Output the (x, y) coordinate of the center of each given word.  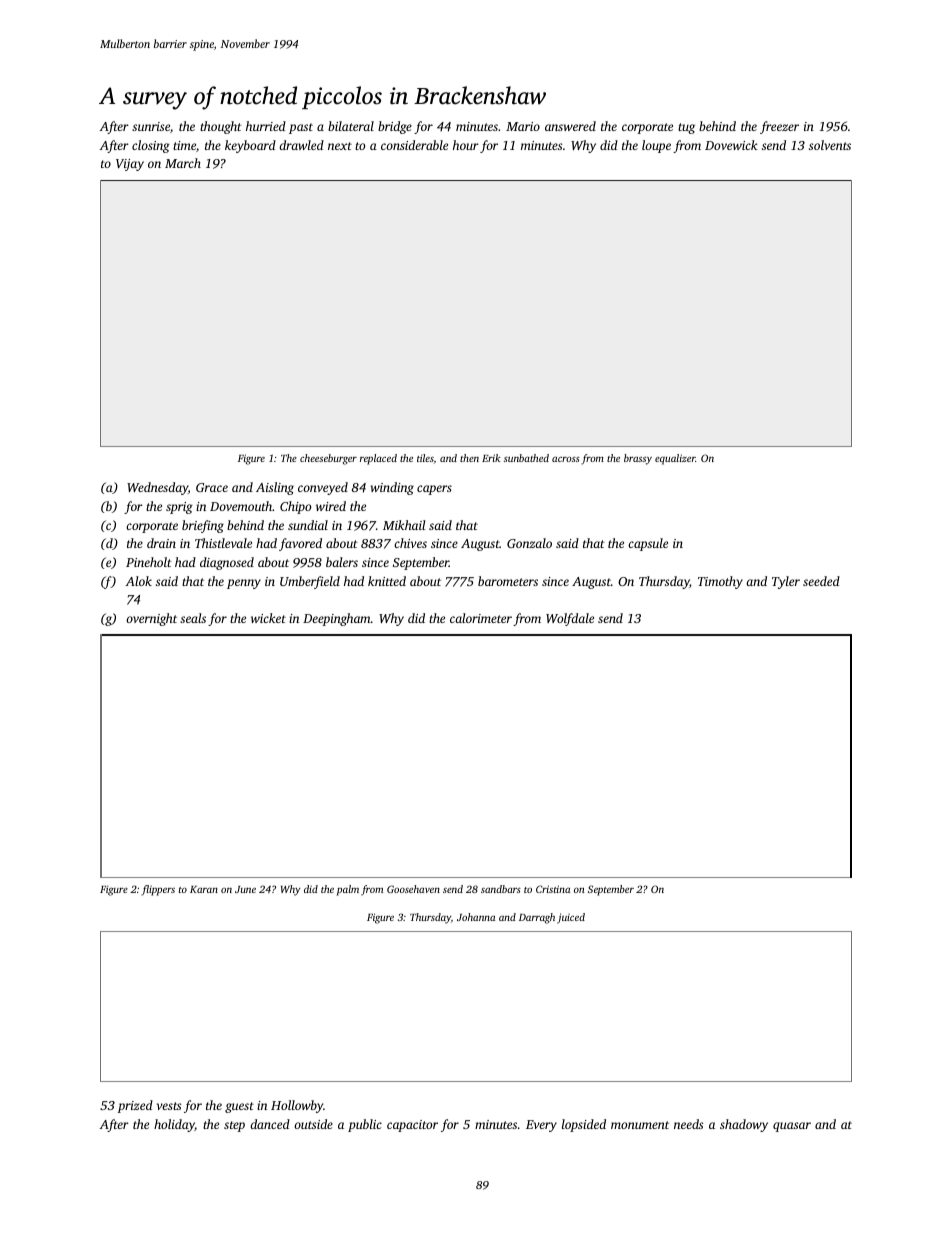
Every (541, 1126)
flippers (158, 890)
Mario (523, 126)
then (469, 458)
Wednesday (157, 488)
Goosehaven (413, 889)
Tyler (786, 582)
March (183, 163)
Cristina (553, 889)
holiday (174, 1125)
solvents (830, 145)
